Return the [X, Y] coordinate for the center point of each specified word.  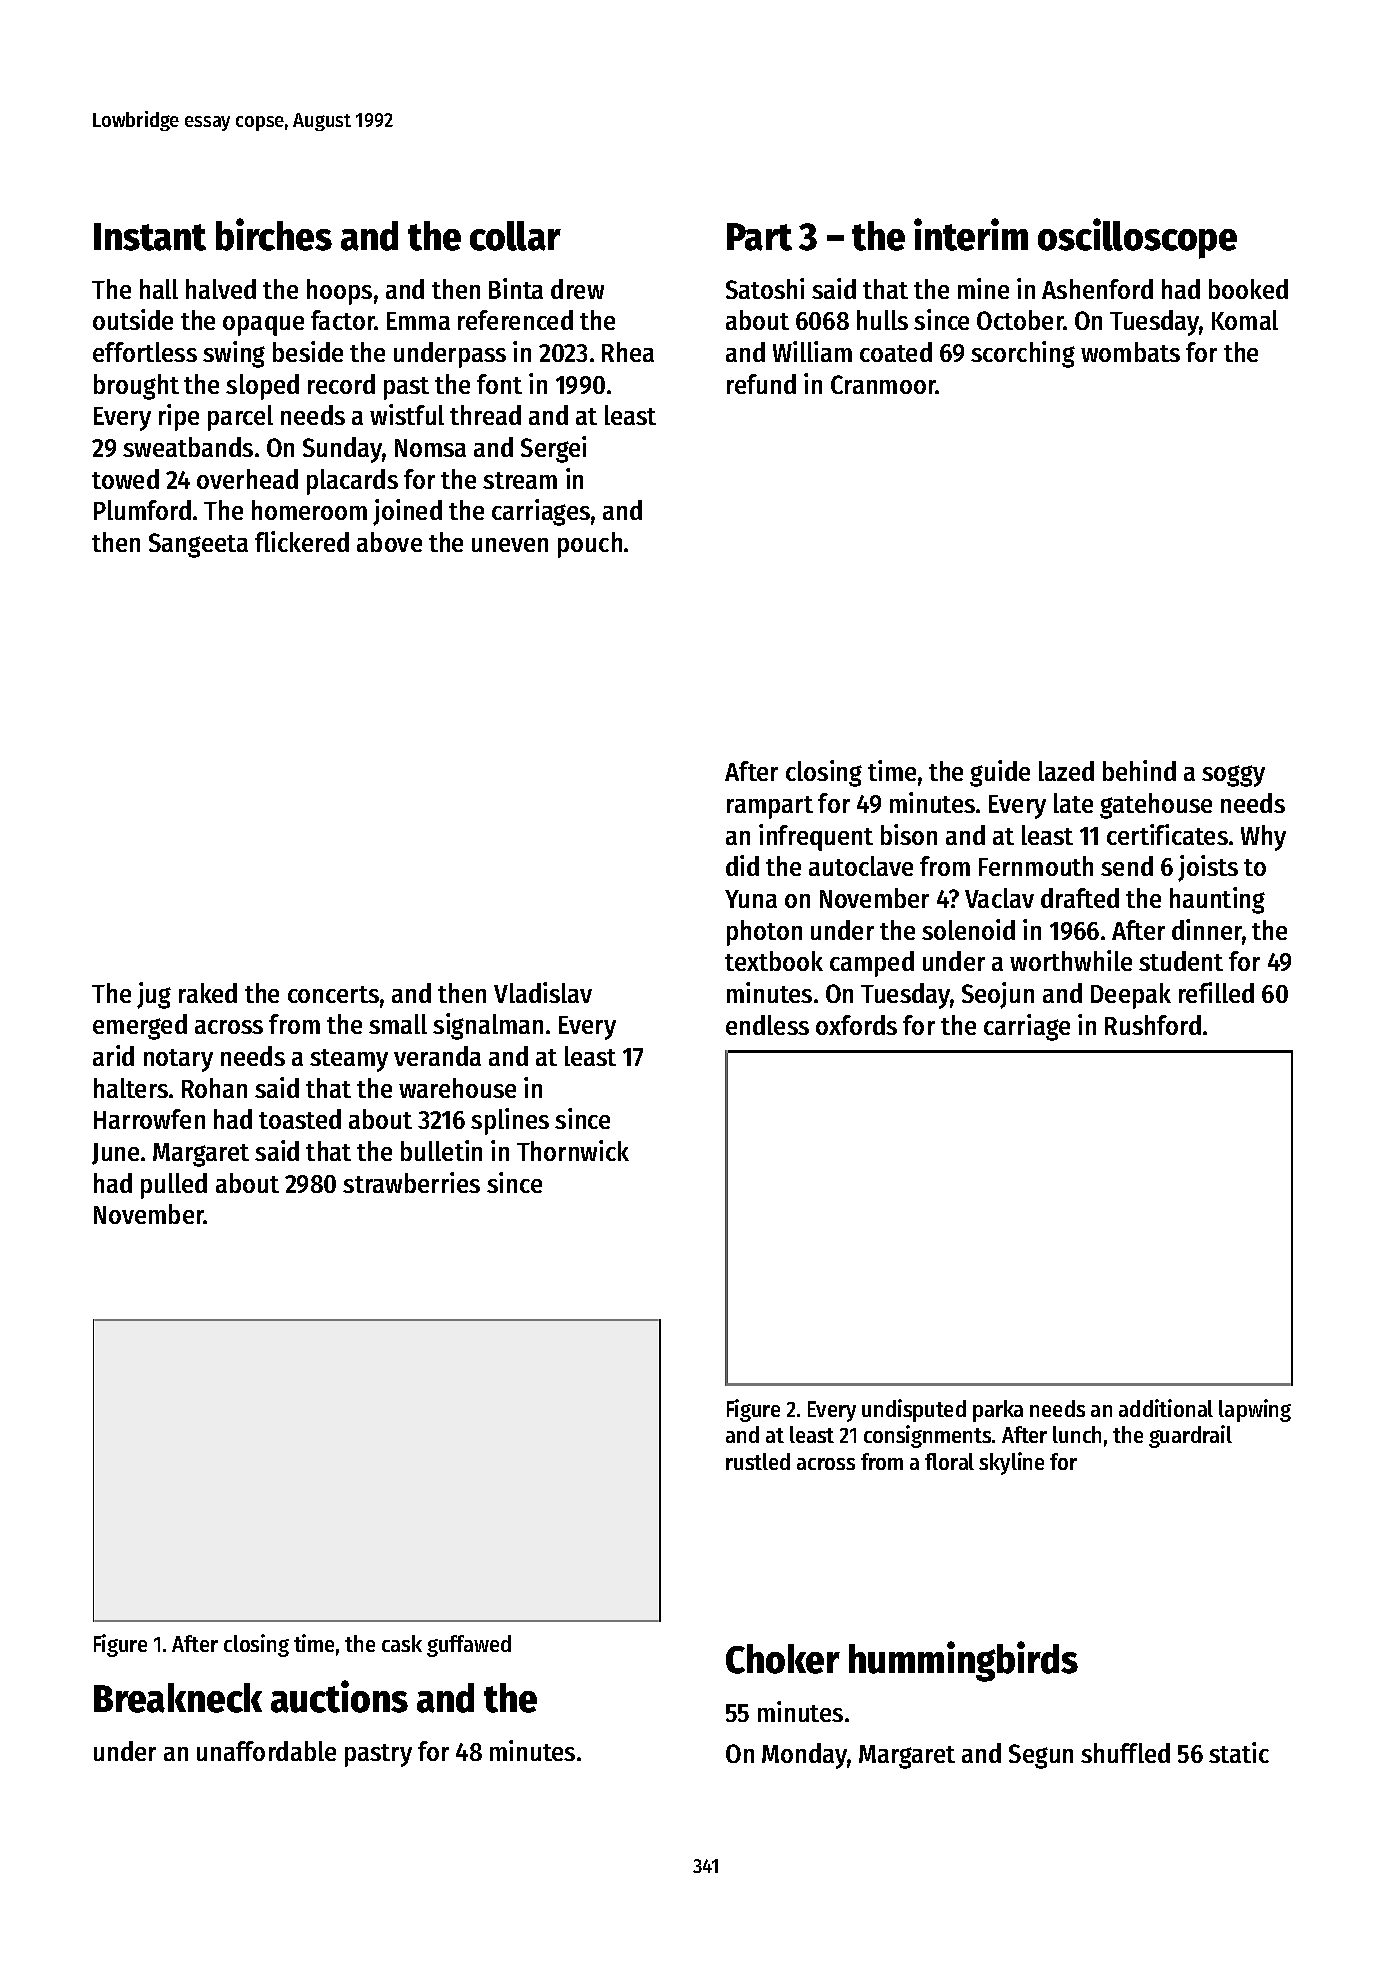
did [742, 865]
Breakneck [178, 1698]
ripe [179, 417]
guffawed [469, 1646]
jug [154, 995]
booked [1248, 289]
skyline [1011, 1463]
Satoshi [765, 288]
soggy [1233, 776]
